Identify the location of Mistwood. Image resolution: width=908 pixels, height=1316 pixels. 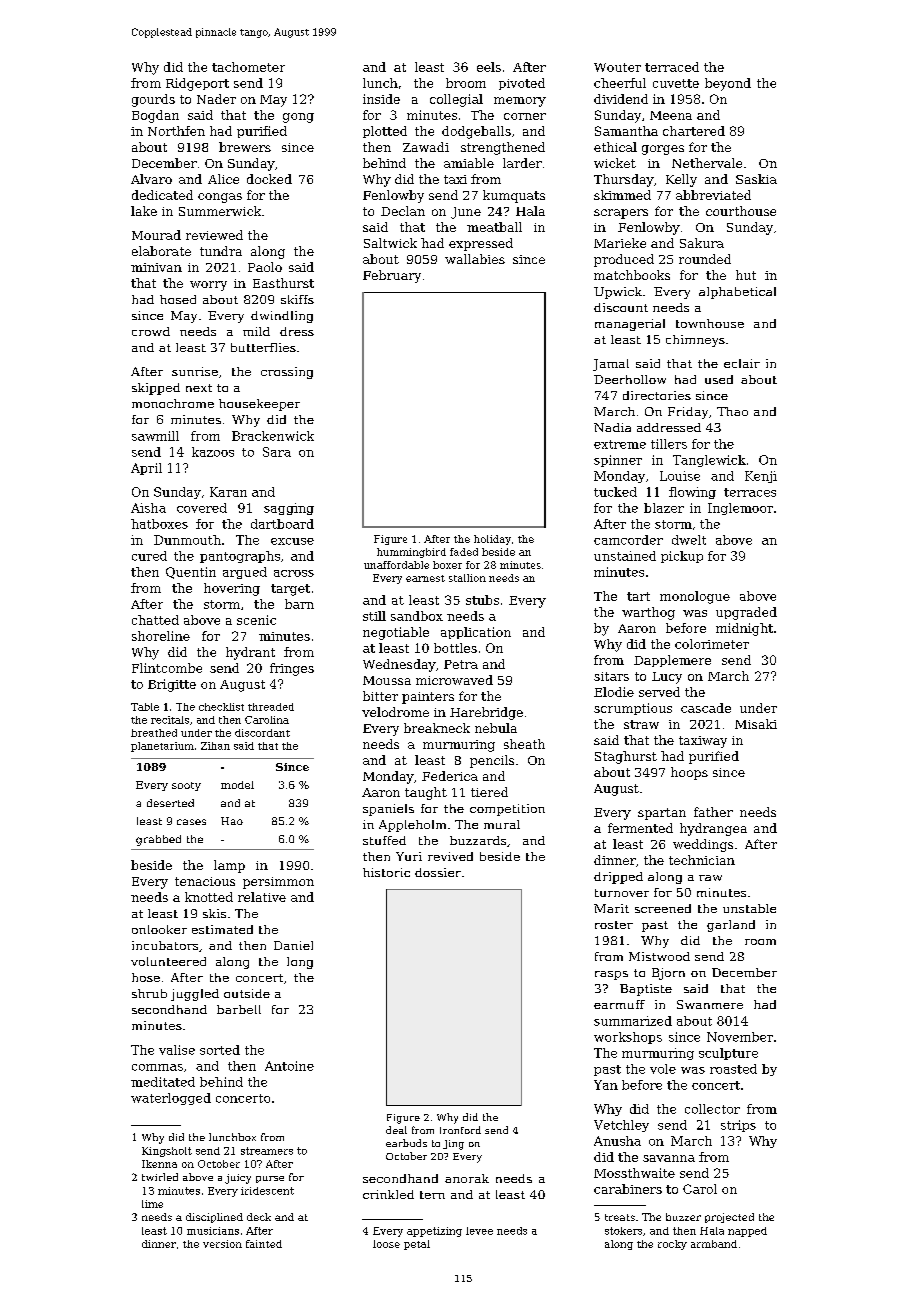
(659, 956).
